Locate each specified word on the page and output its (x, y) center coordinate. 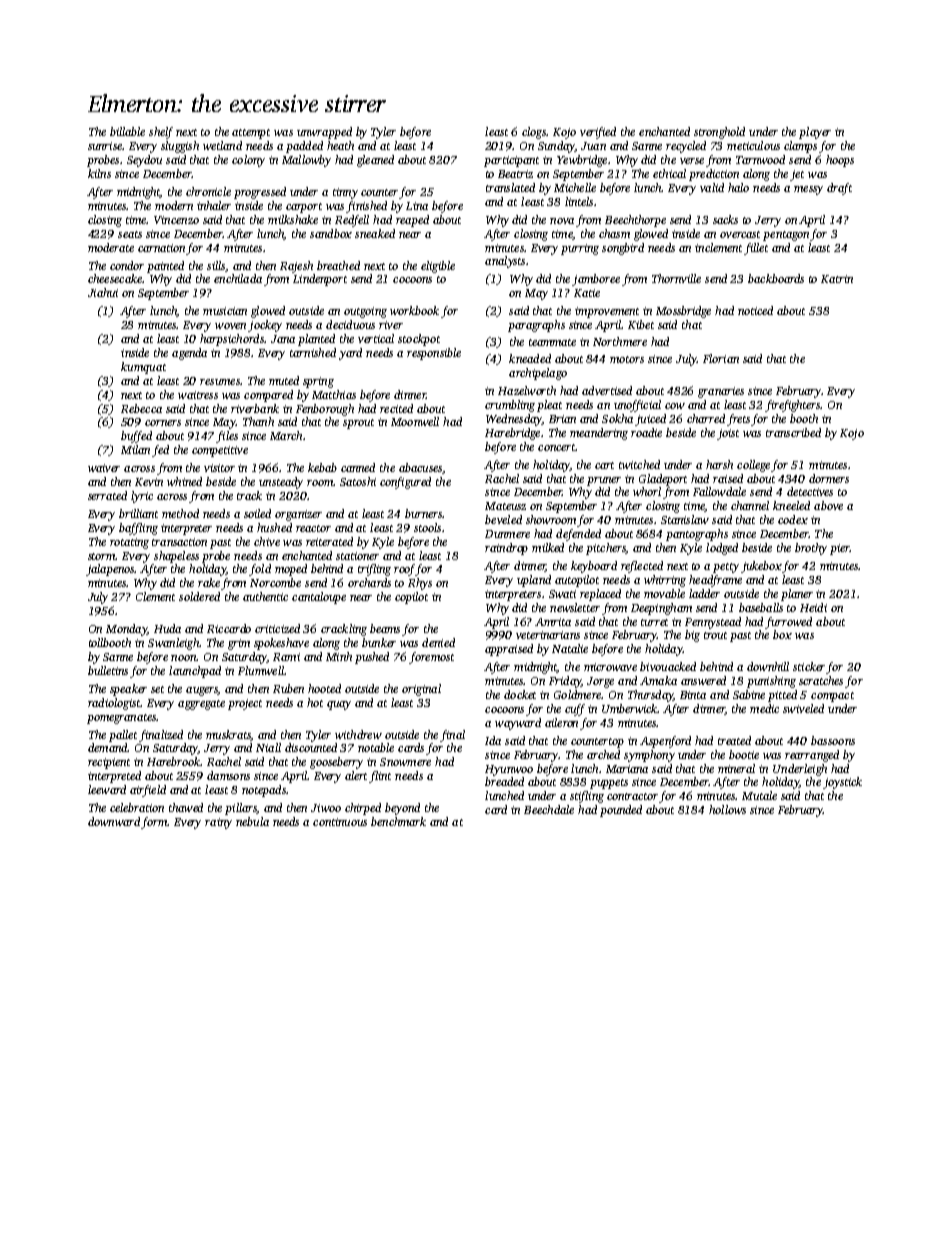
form (154, 823)
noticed (755, 310)
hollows (727, 809)
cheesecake (115, 278)
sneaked (375, 233)
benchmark (398, 821)
